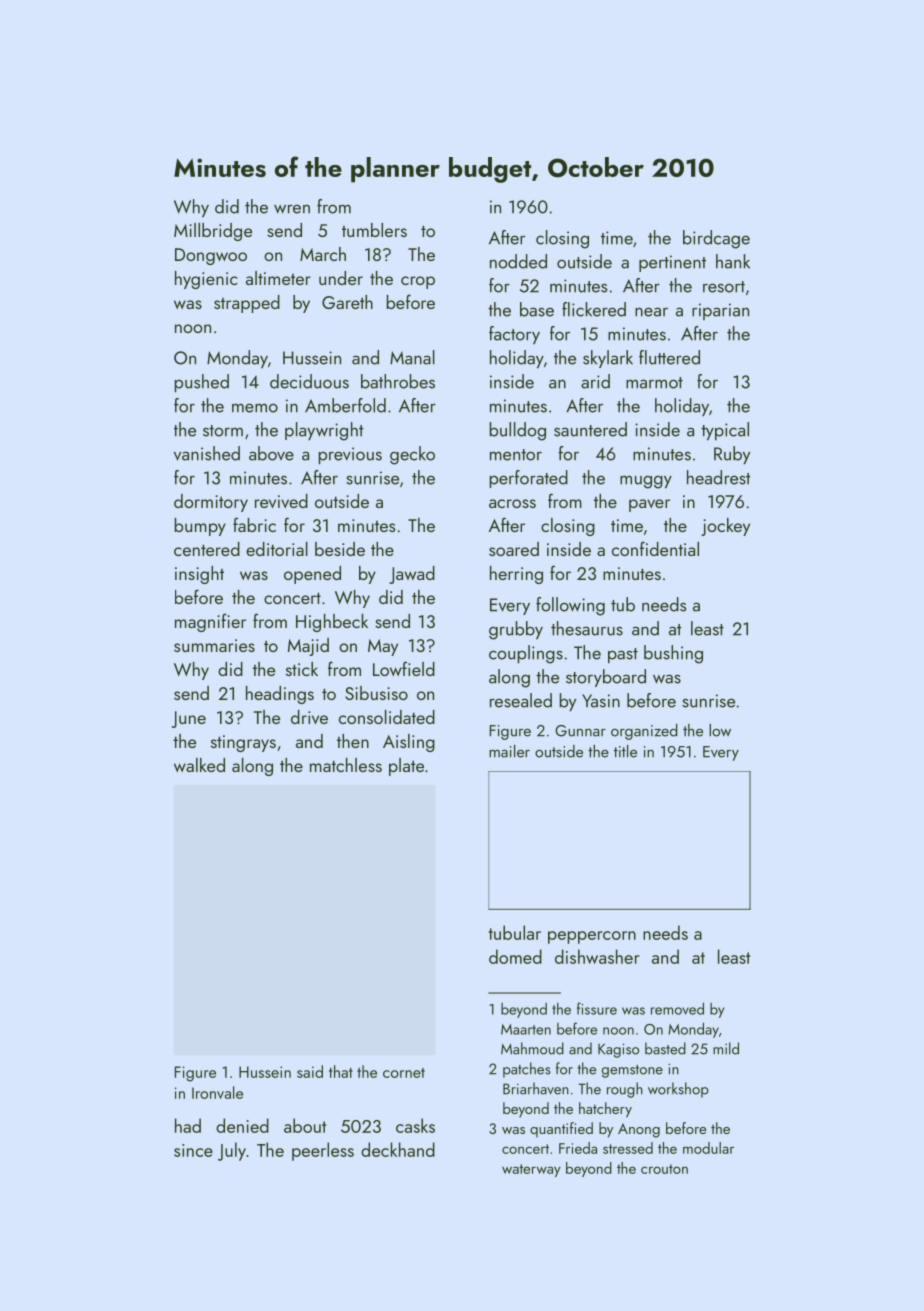 This screenshot has width=924, height=1311. I want to click on jockey, so click(725, 527).
